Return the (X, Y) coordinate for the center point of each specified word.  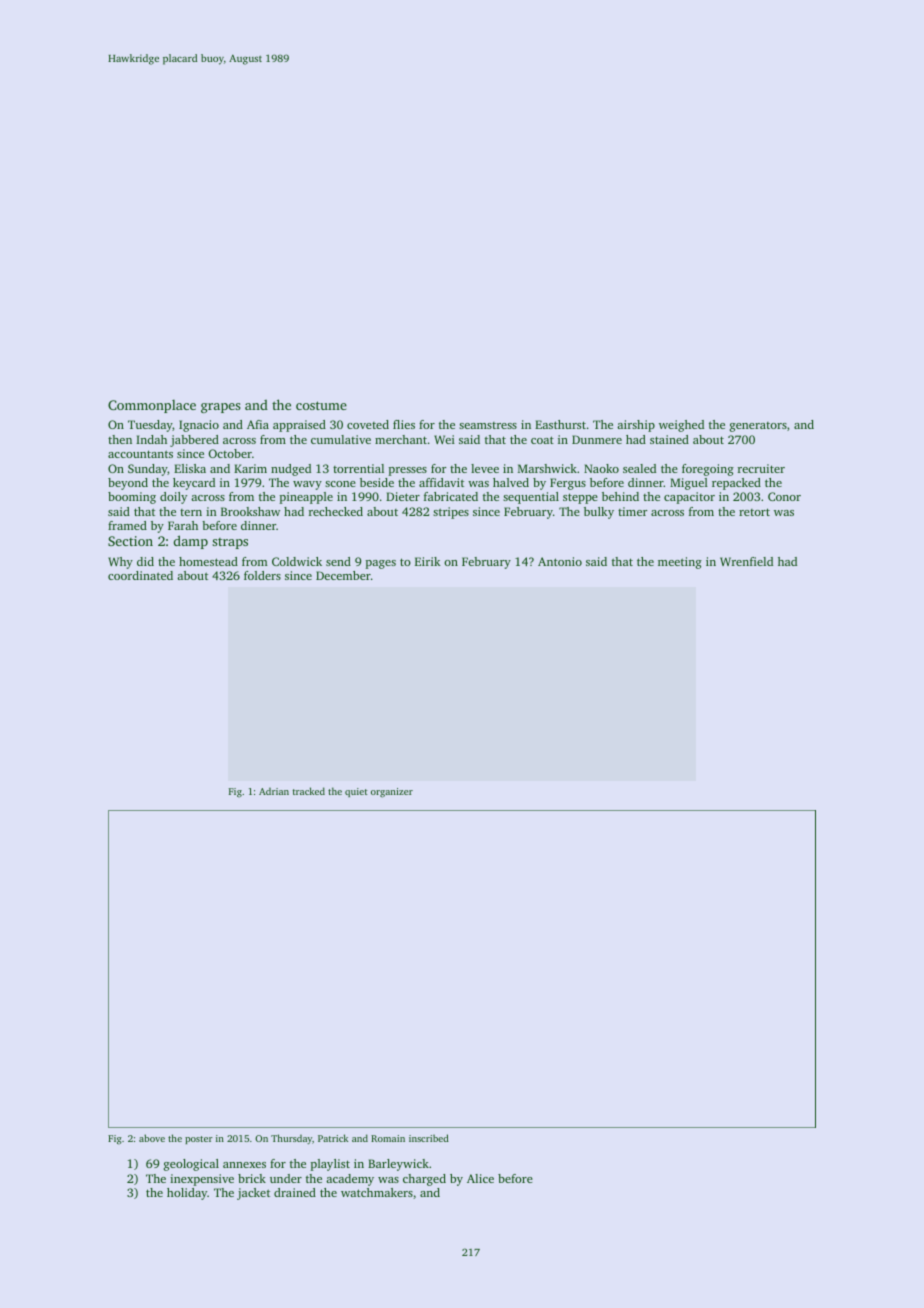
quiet (356, 792)
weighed (681, 426)
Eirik (428, 561)
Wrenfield (746, 561)
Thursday (291, 1139)
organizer (392, 793)
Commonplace (152, 406)
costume (321, 405)
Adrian (274, 791)
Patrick (333, 1138)
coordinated (140, 575)
